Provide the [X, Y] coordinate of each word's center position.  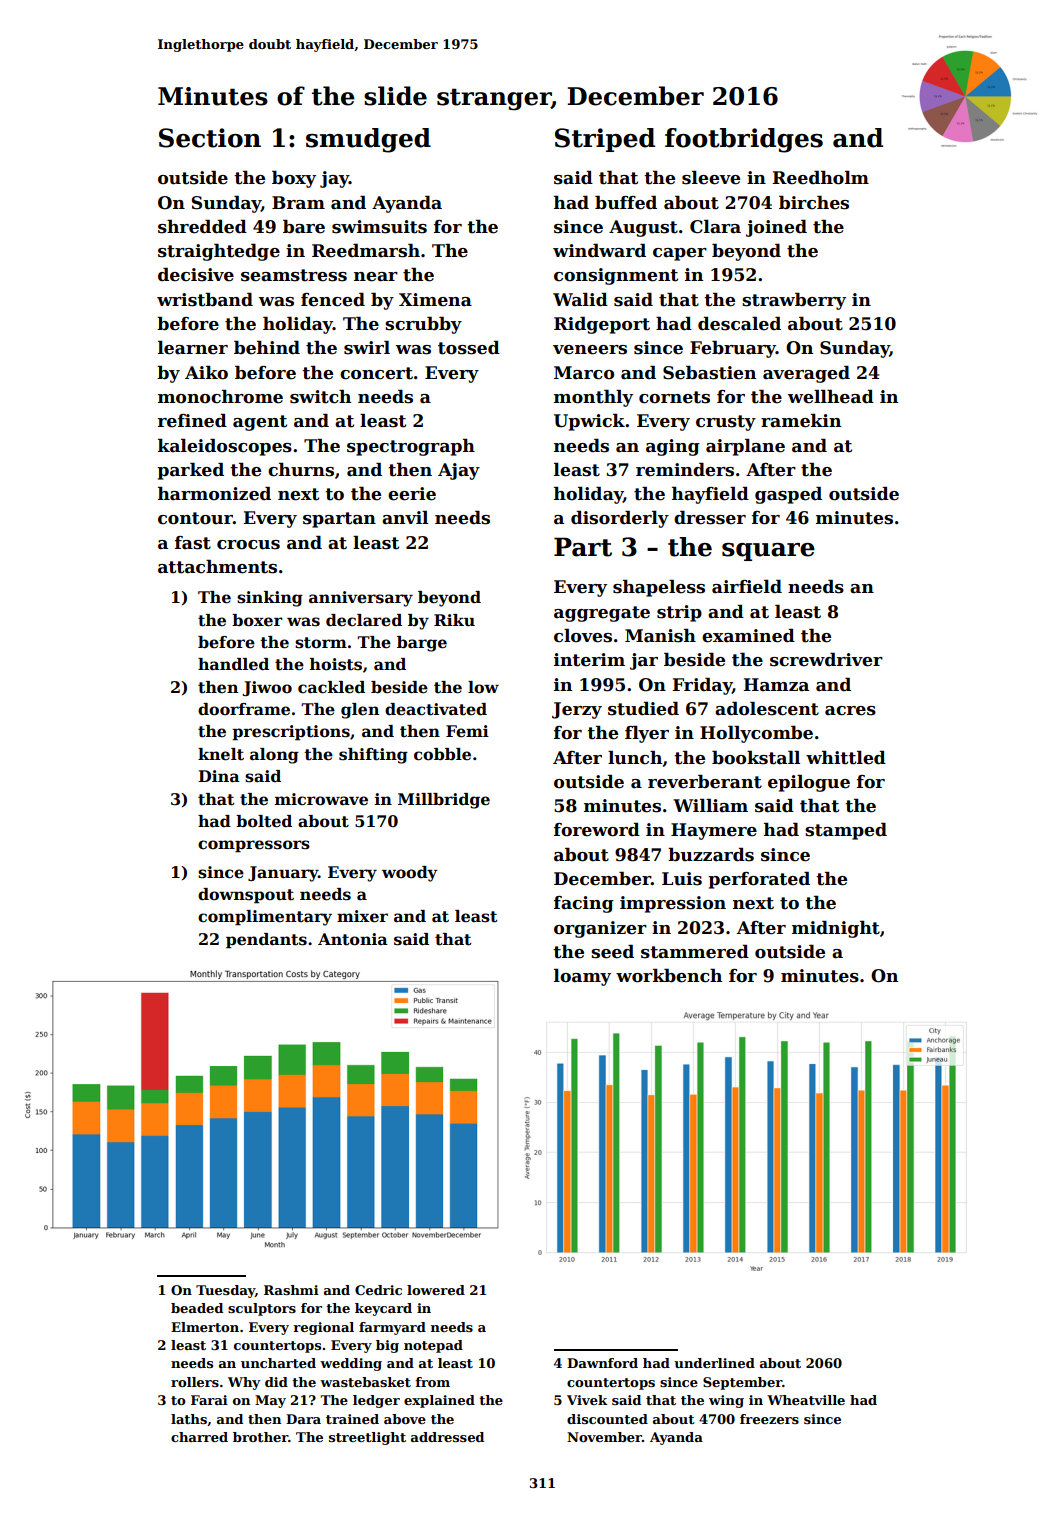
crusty [726, 423]
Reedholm [820, 178]
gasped [788, 495]
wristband [205, 300]
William [710, 806]
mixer [362, 916]
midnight [836, 929]
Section [210, 138]
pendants [266, 941]
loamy [582, 977]
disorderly [620, 519]
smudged [368, 140]
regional [323, 1328]
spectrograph [411, 447]
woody [410, 874]
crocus [248, 545]
